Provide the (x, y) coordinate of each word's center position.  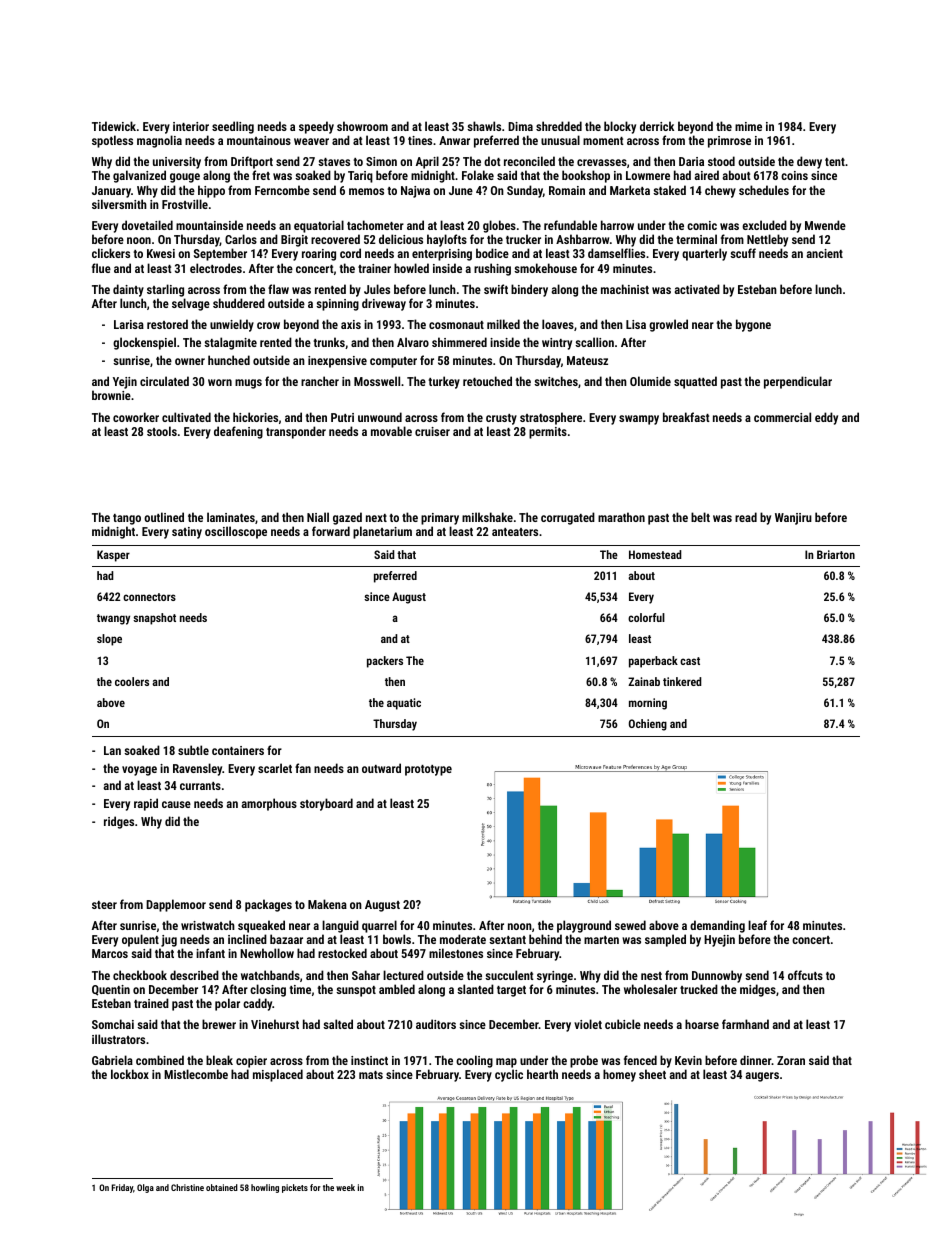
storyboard (326, 804)
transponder (296, 432)
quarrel (379, 926)
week (345, 1187)
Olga (145, 1188)
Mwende (825, 225)
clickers (111, 253)
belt (700, 517)
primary (440, 519)
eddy (826, 418)
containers (238, 750)
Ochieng (648, 725)
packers (385, 662)
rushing (492, 269)
